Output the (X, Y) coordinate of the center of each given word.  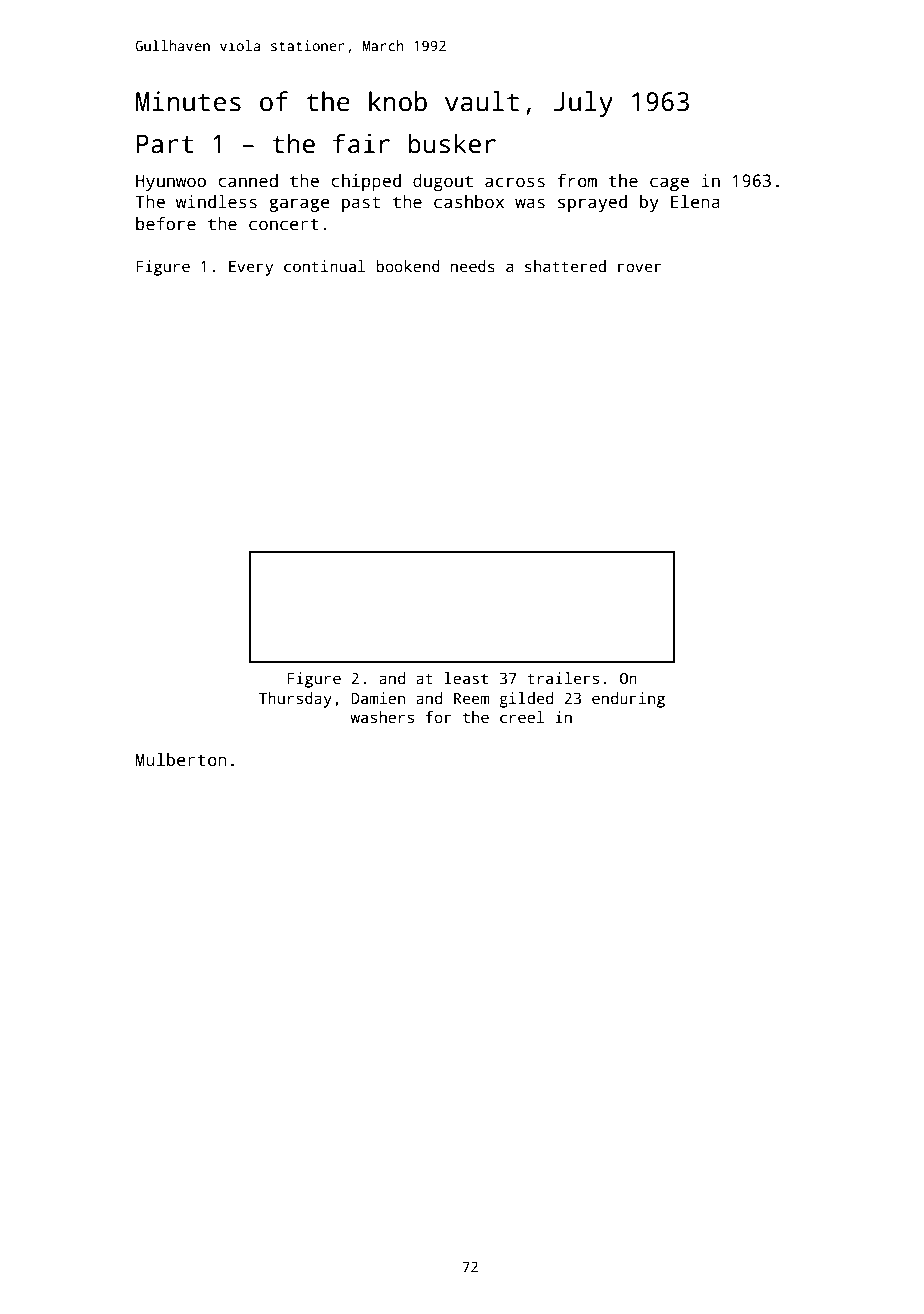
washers (382, 717)
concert (284, 224)
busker (452, 143)
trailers (563, 678)
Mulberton (181, 760)
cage (669, 184)
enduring (628, 700)
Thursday (295, 700)
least (466, 678)
